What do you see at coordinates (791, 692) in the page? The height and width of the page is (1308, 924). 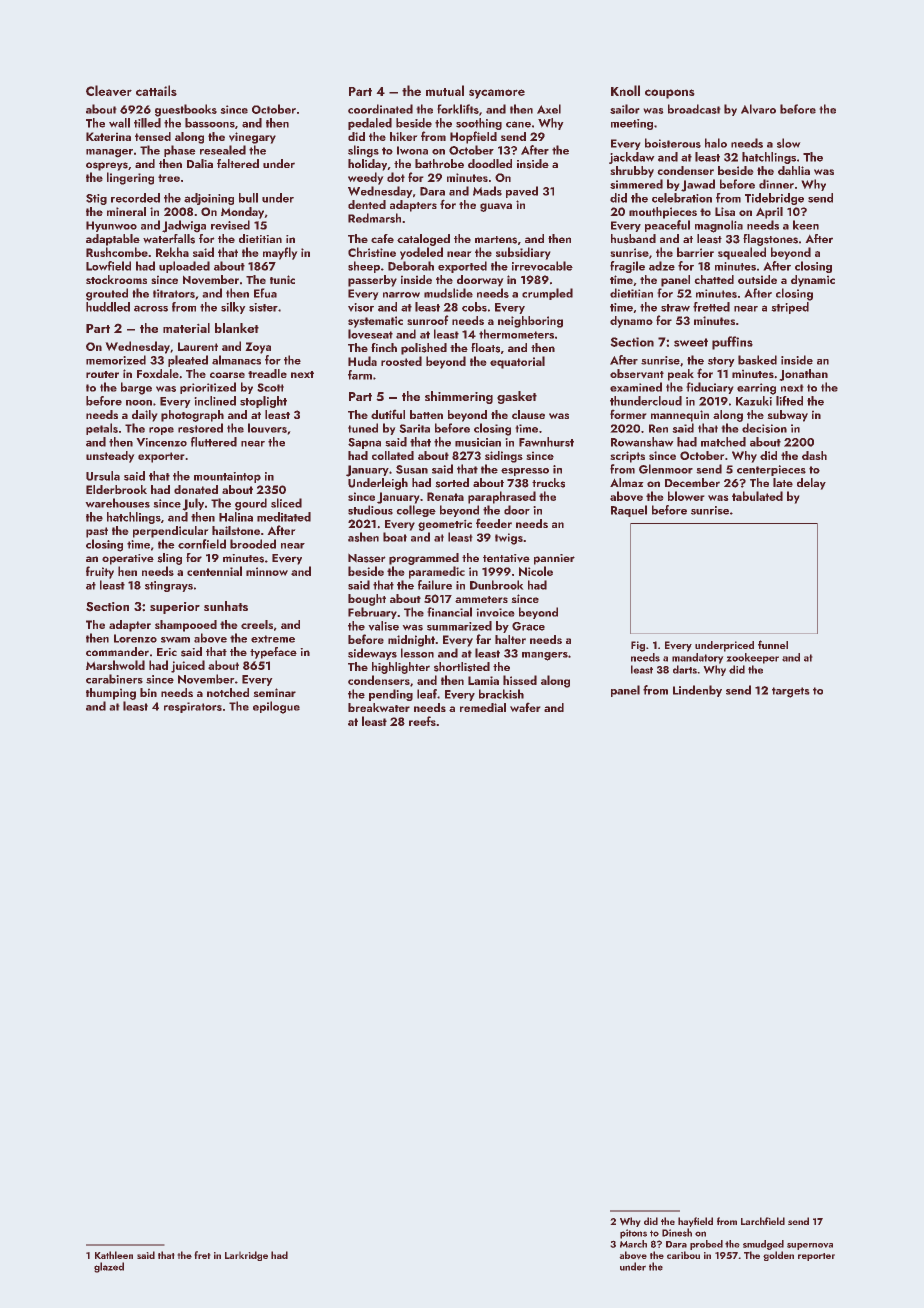 I see `targets` at bounding box center [791, 692].
